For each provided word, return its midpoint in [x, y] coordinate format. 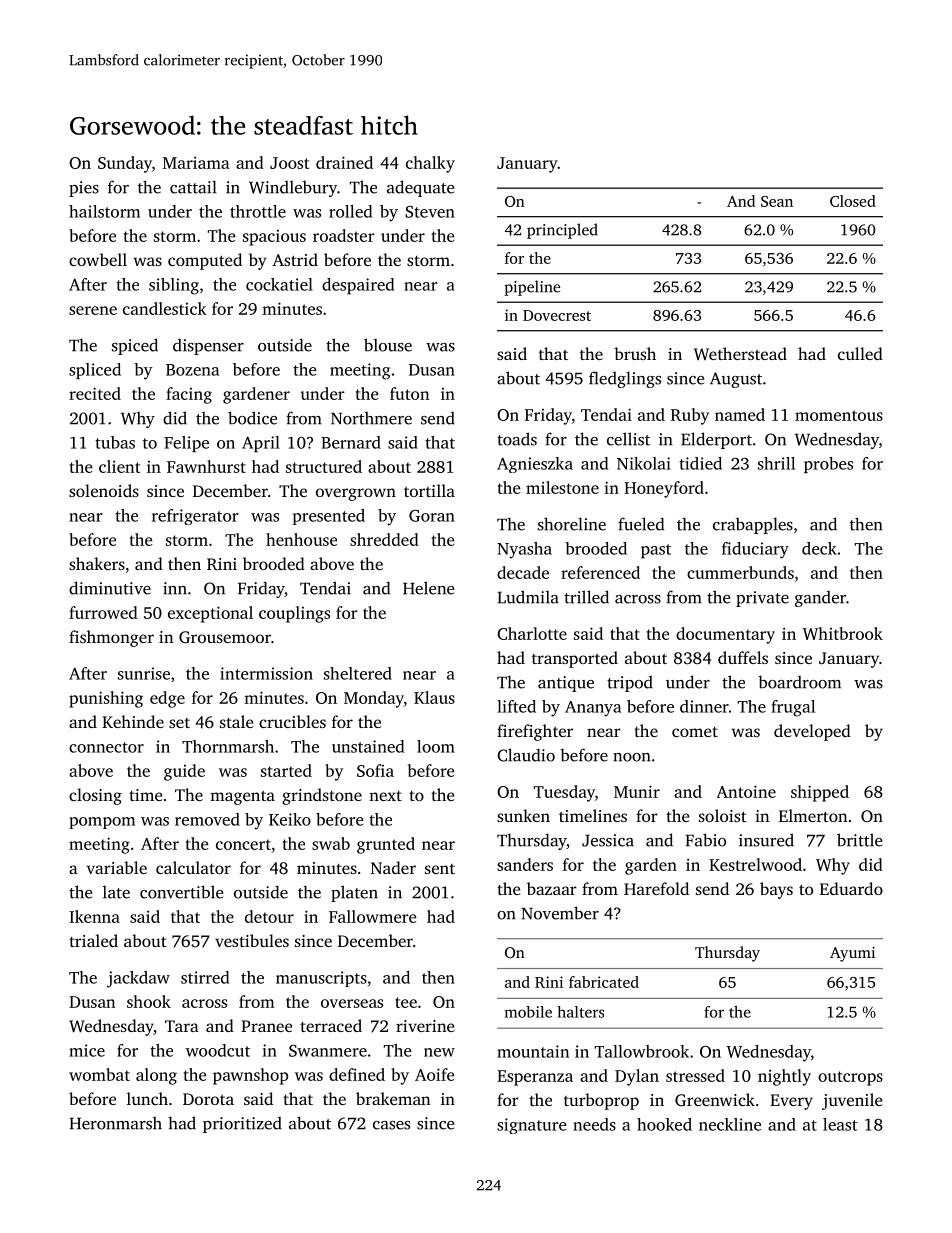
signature [532, 1126]
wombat [99, 1074]
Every [791, 1102]
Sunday [125, 164]
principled [562, 231]
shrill [776, 463]
